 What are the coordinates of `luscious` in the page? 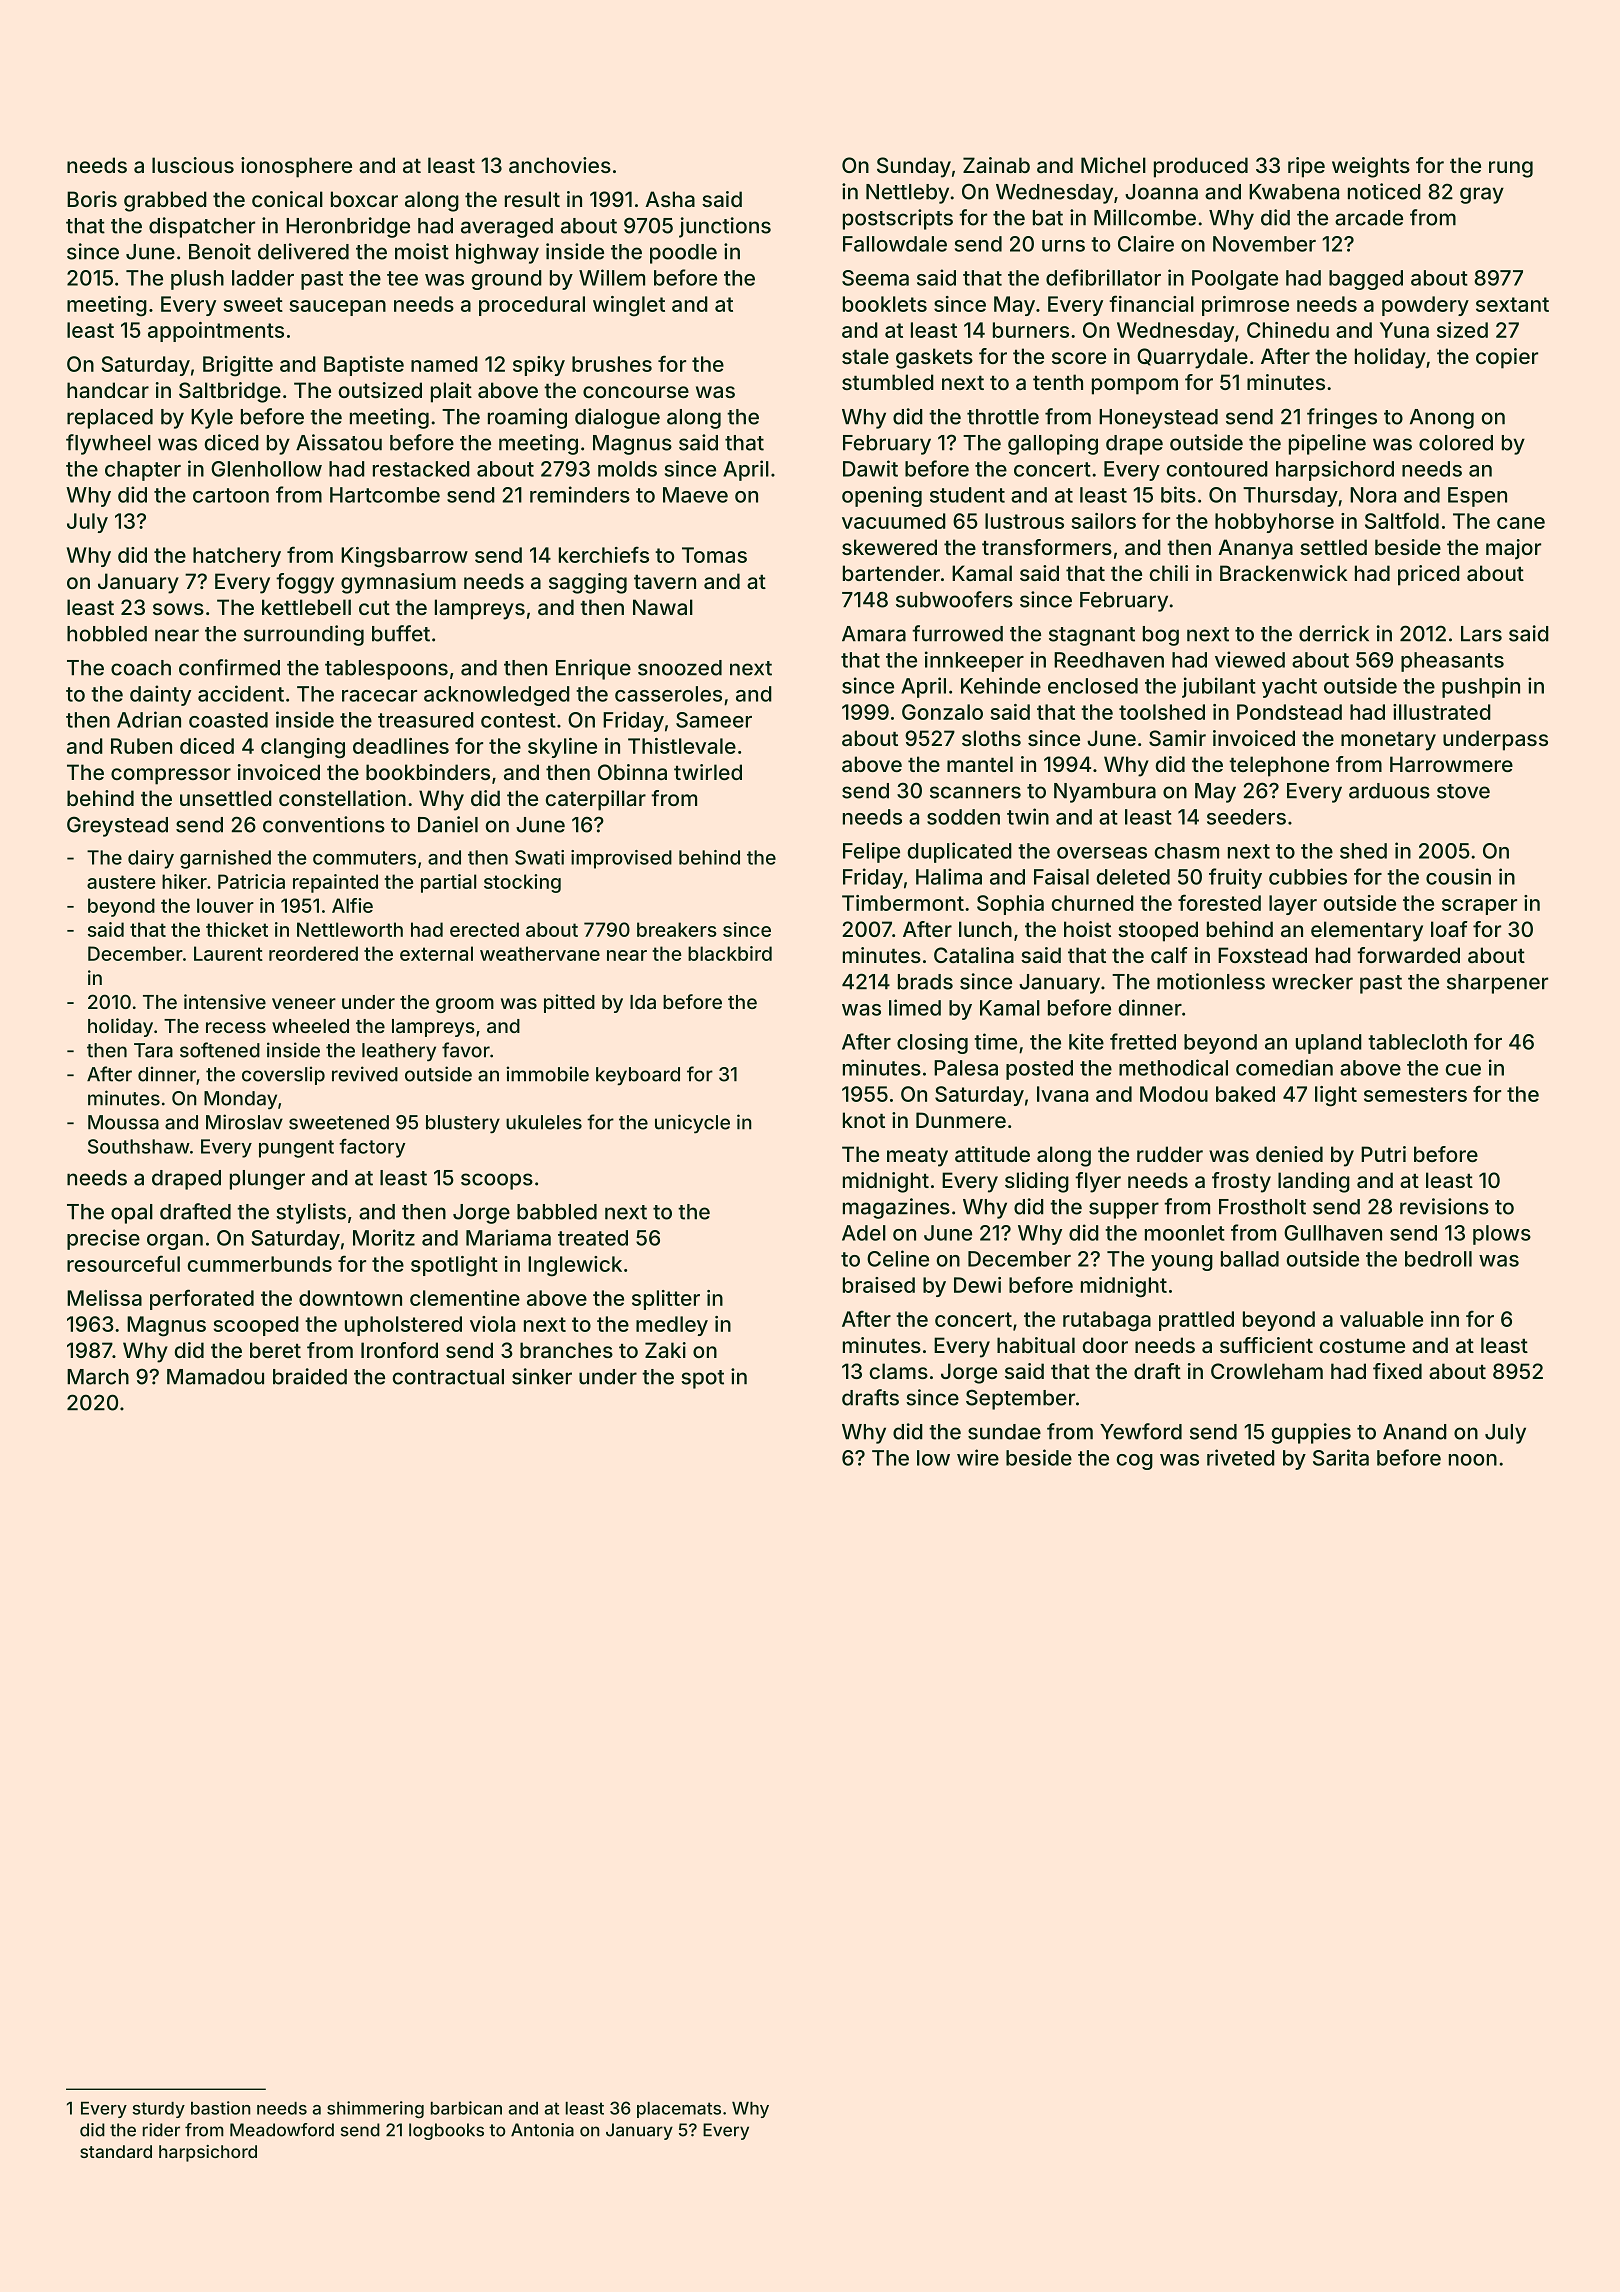 It's located at (193, 165).
